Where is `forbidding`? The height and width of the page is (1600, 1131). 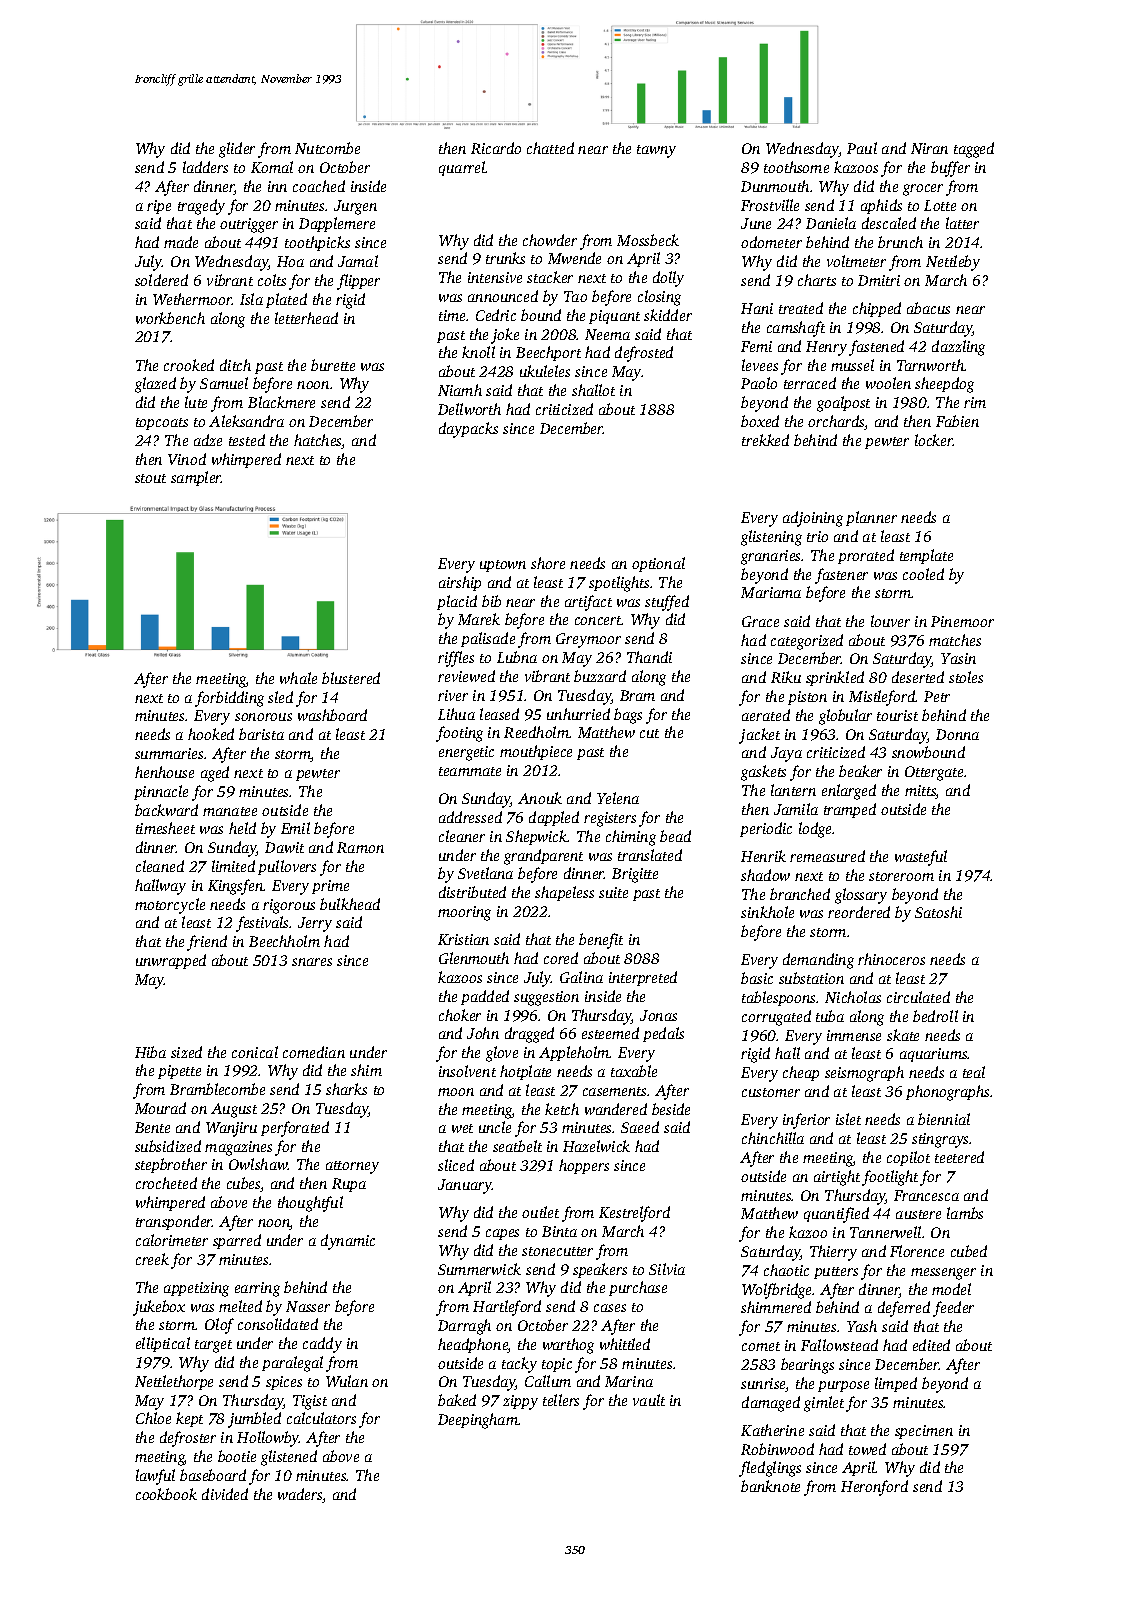 forbidding is located at coordinates (229, 699).
